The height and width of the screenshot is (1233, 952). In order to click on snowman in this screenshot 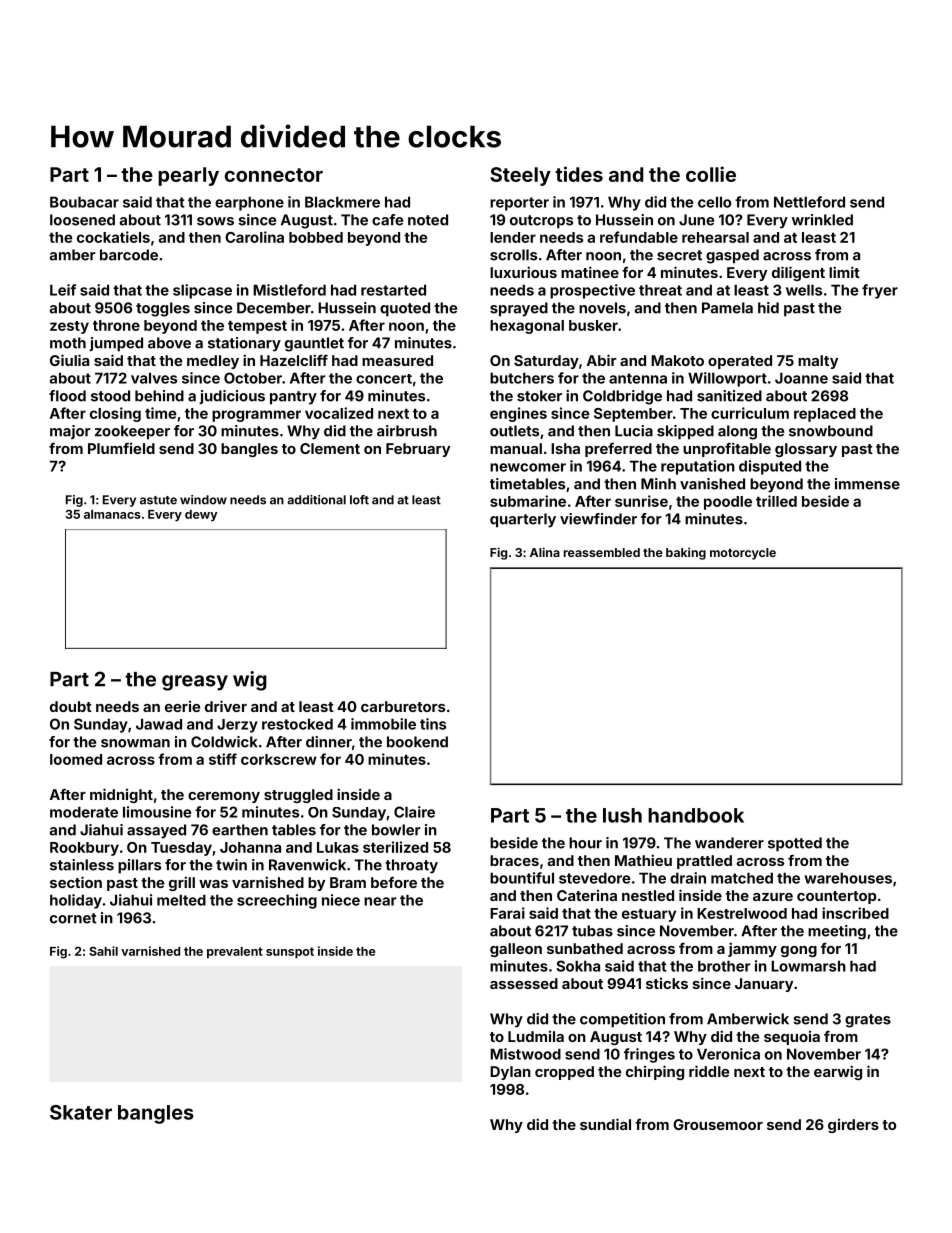, I will do `click(135, 743)`.
